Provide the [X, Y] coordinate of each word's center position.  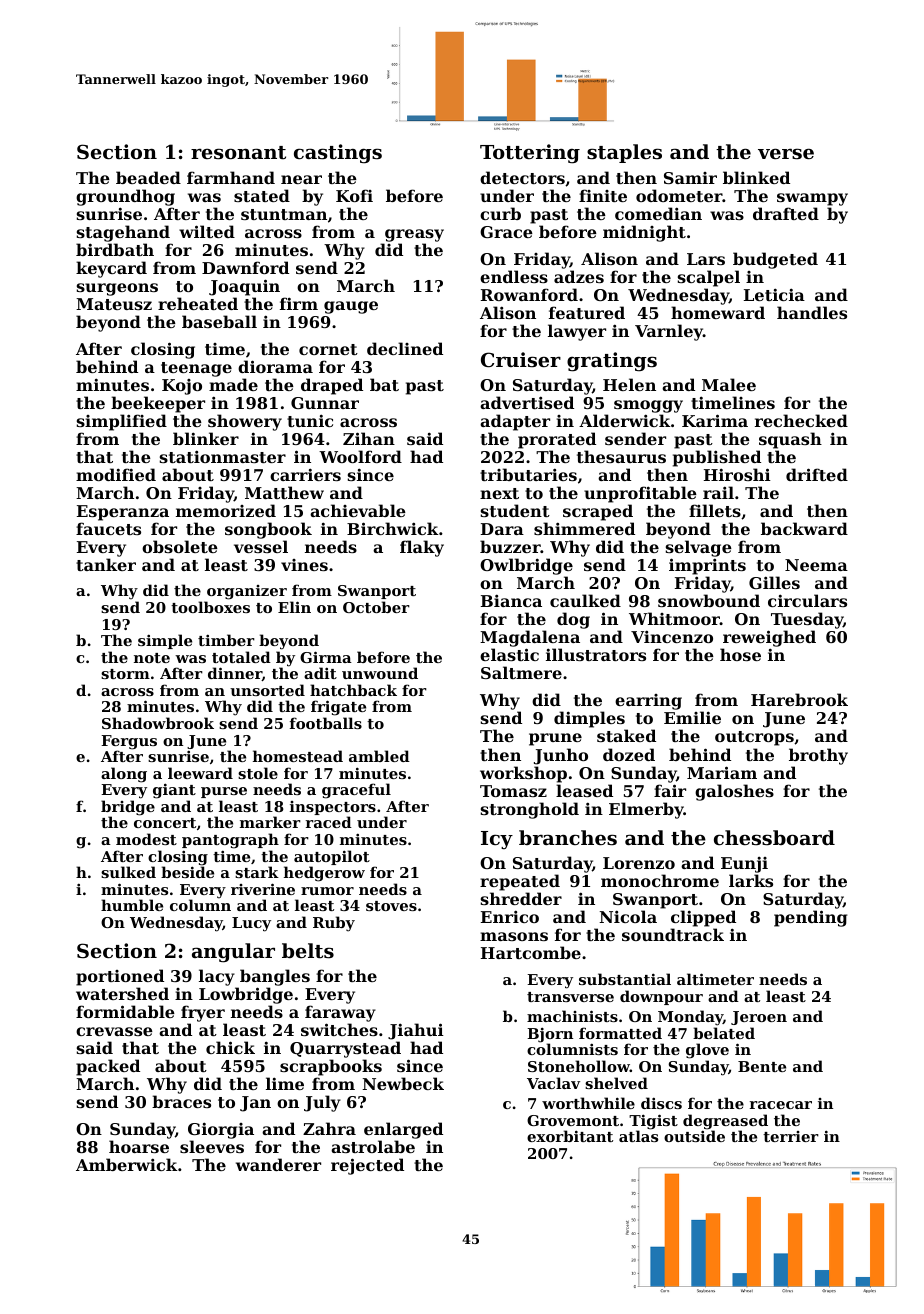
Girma [326, 657]
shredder [521, 898]
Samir [690, 178]
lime [285, 1083]
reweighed [768, 639]
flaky [422, 548]
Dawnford [245, 267]
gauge [351, 307]
